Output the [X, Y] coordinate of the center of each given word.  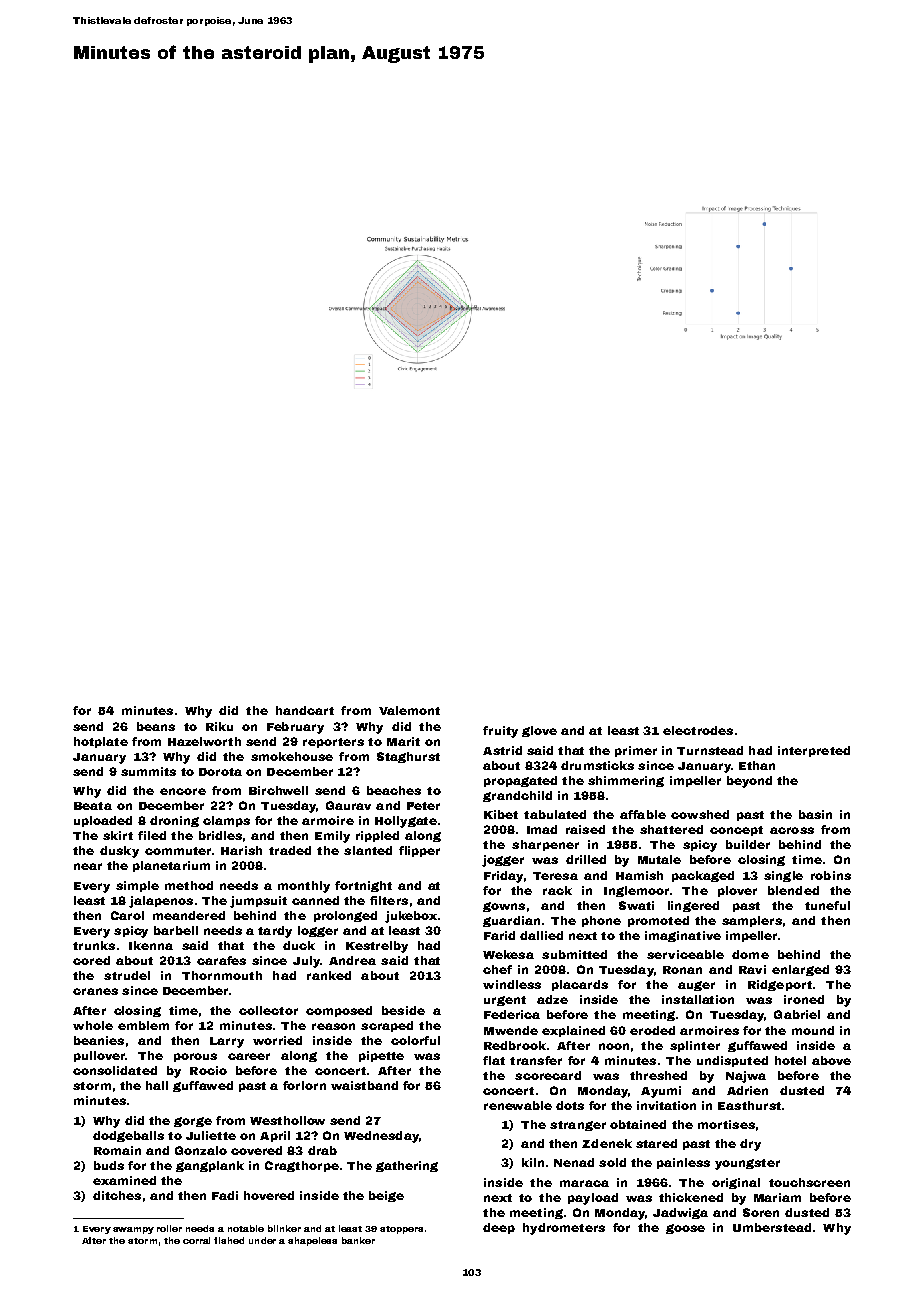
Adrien [747, 1090]
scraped [387, 1026]
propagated [520, 781]
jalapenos [161, 902]
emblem [143, 1025]
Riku [219, 726]
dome [750, 954]
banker [358, 1240]
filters [389, 900]
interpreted [814, 751]
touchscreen [809, 1182]
